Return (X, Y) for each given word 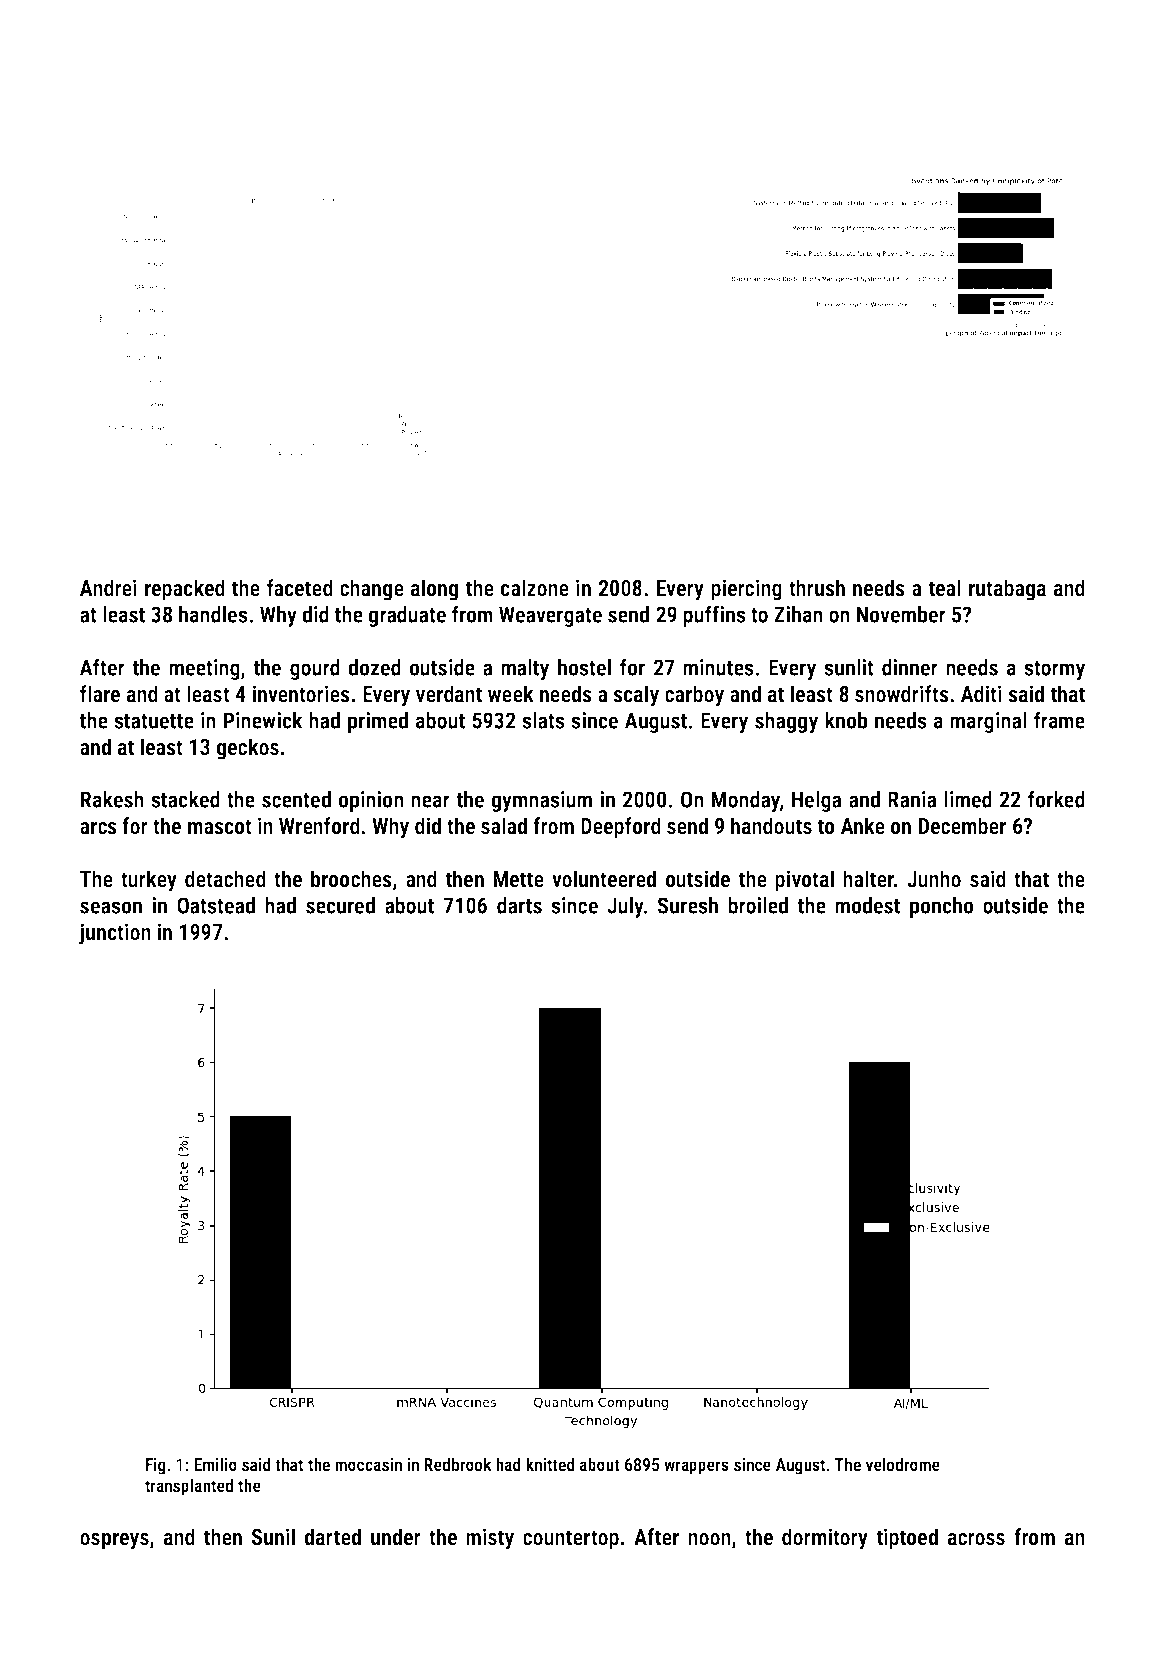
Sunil (273, 1537)
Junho (934, 879)
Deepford (621, 828)
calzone (535, 588)
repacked (185, 590)
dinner (910, 667)
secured (340, 905)
